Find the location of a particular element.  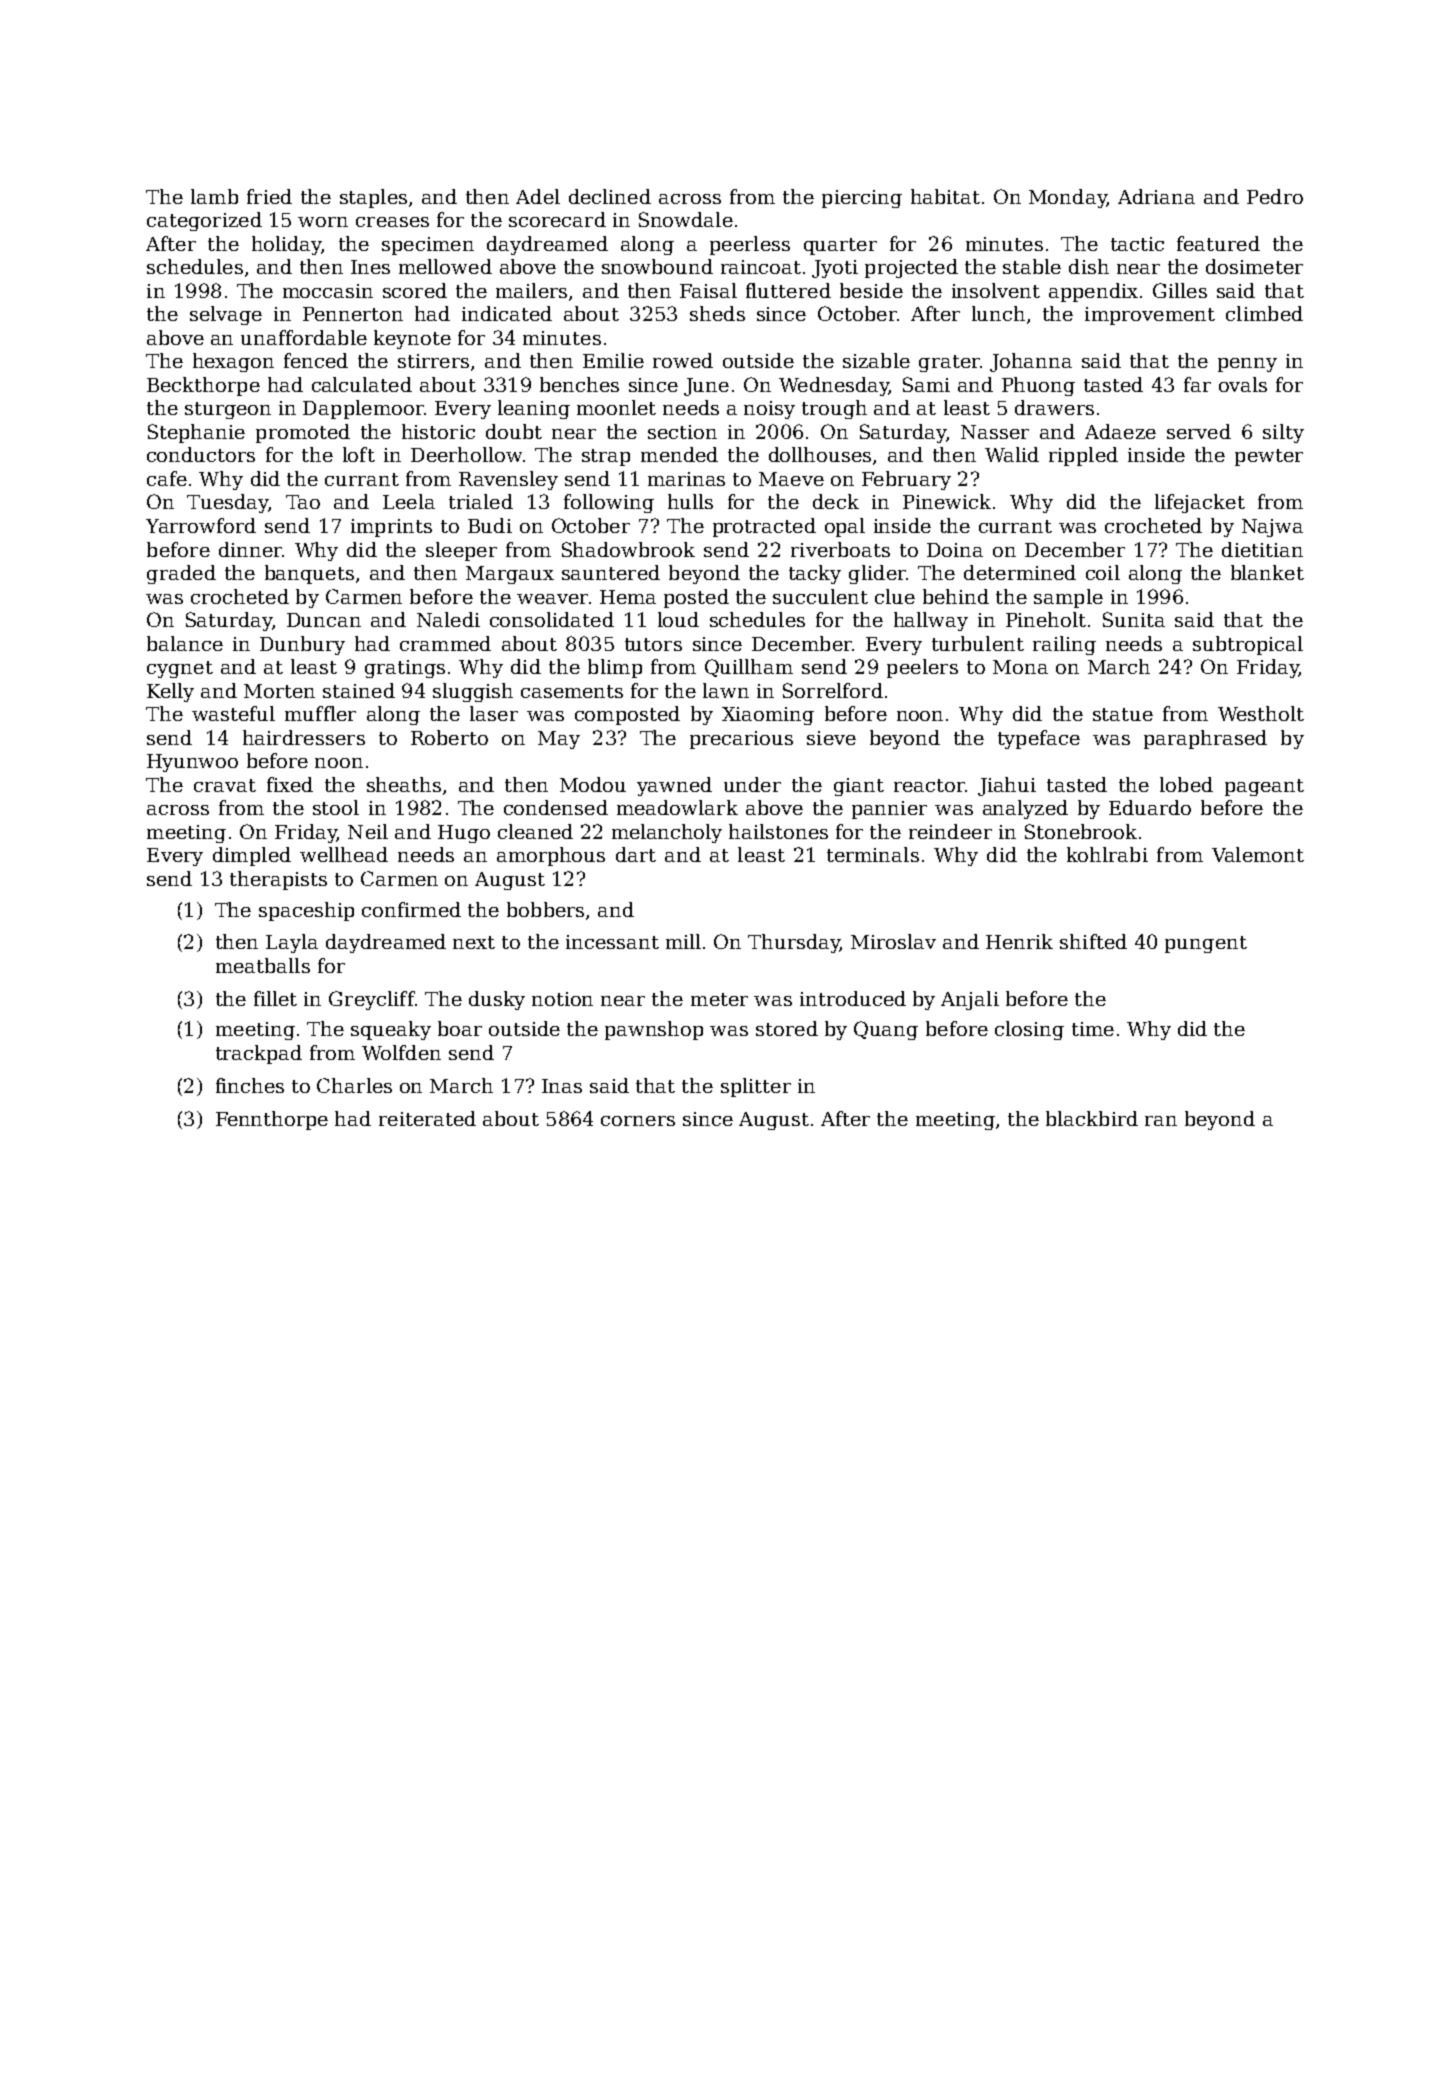

tactic is located at coordinates (1137, 244).
